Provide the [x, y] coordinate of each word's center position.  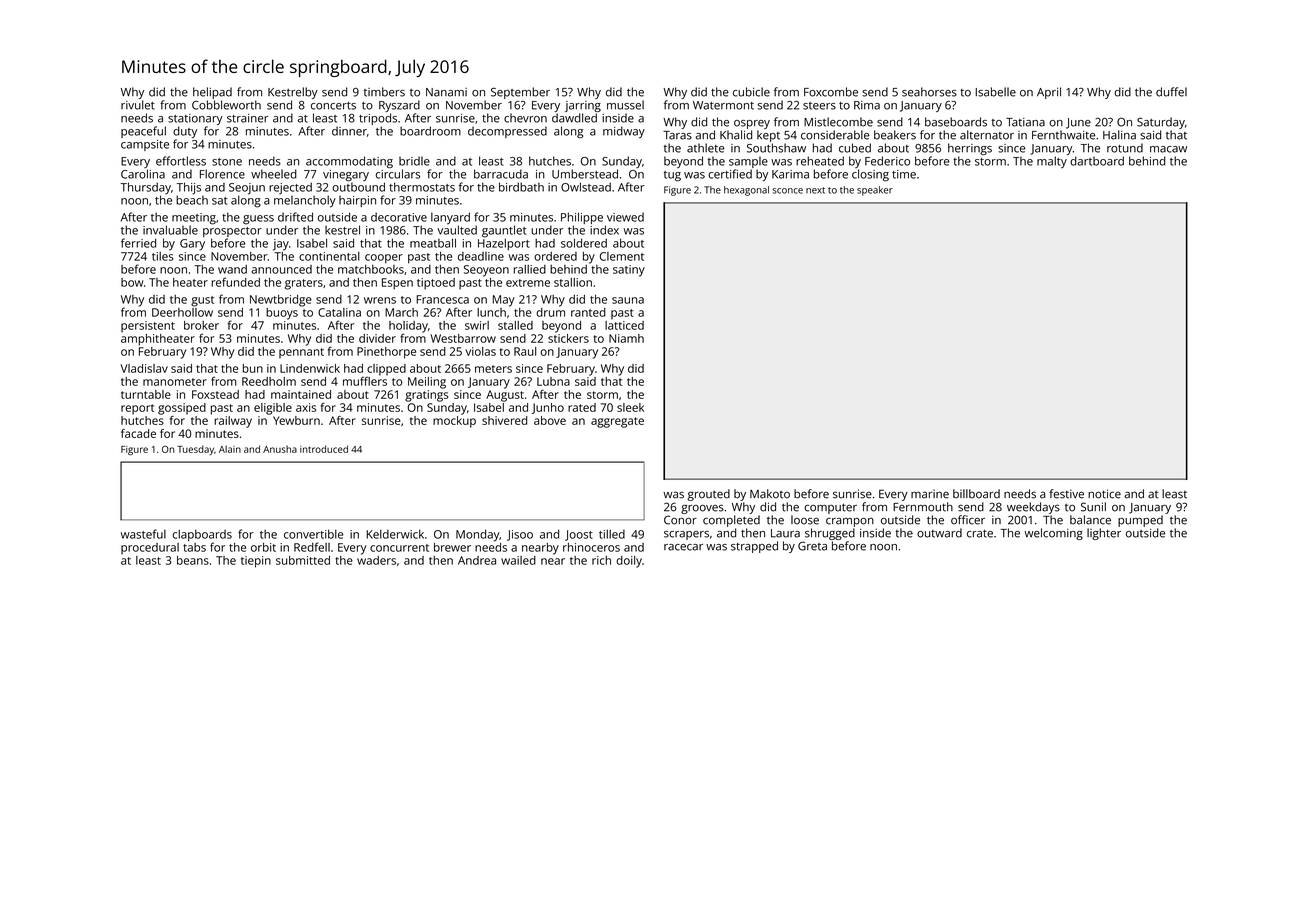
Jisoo [520, 535]
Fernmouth [923, 507]
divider [377, 338]
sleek [630, 407]
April [1049, 93]
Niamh [626, 338]
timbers [384, 92]
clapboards [202, 535]
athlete [706, 148]
